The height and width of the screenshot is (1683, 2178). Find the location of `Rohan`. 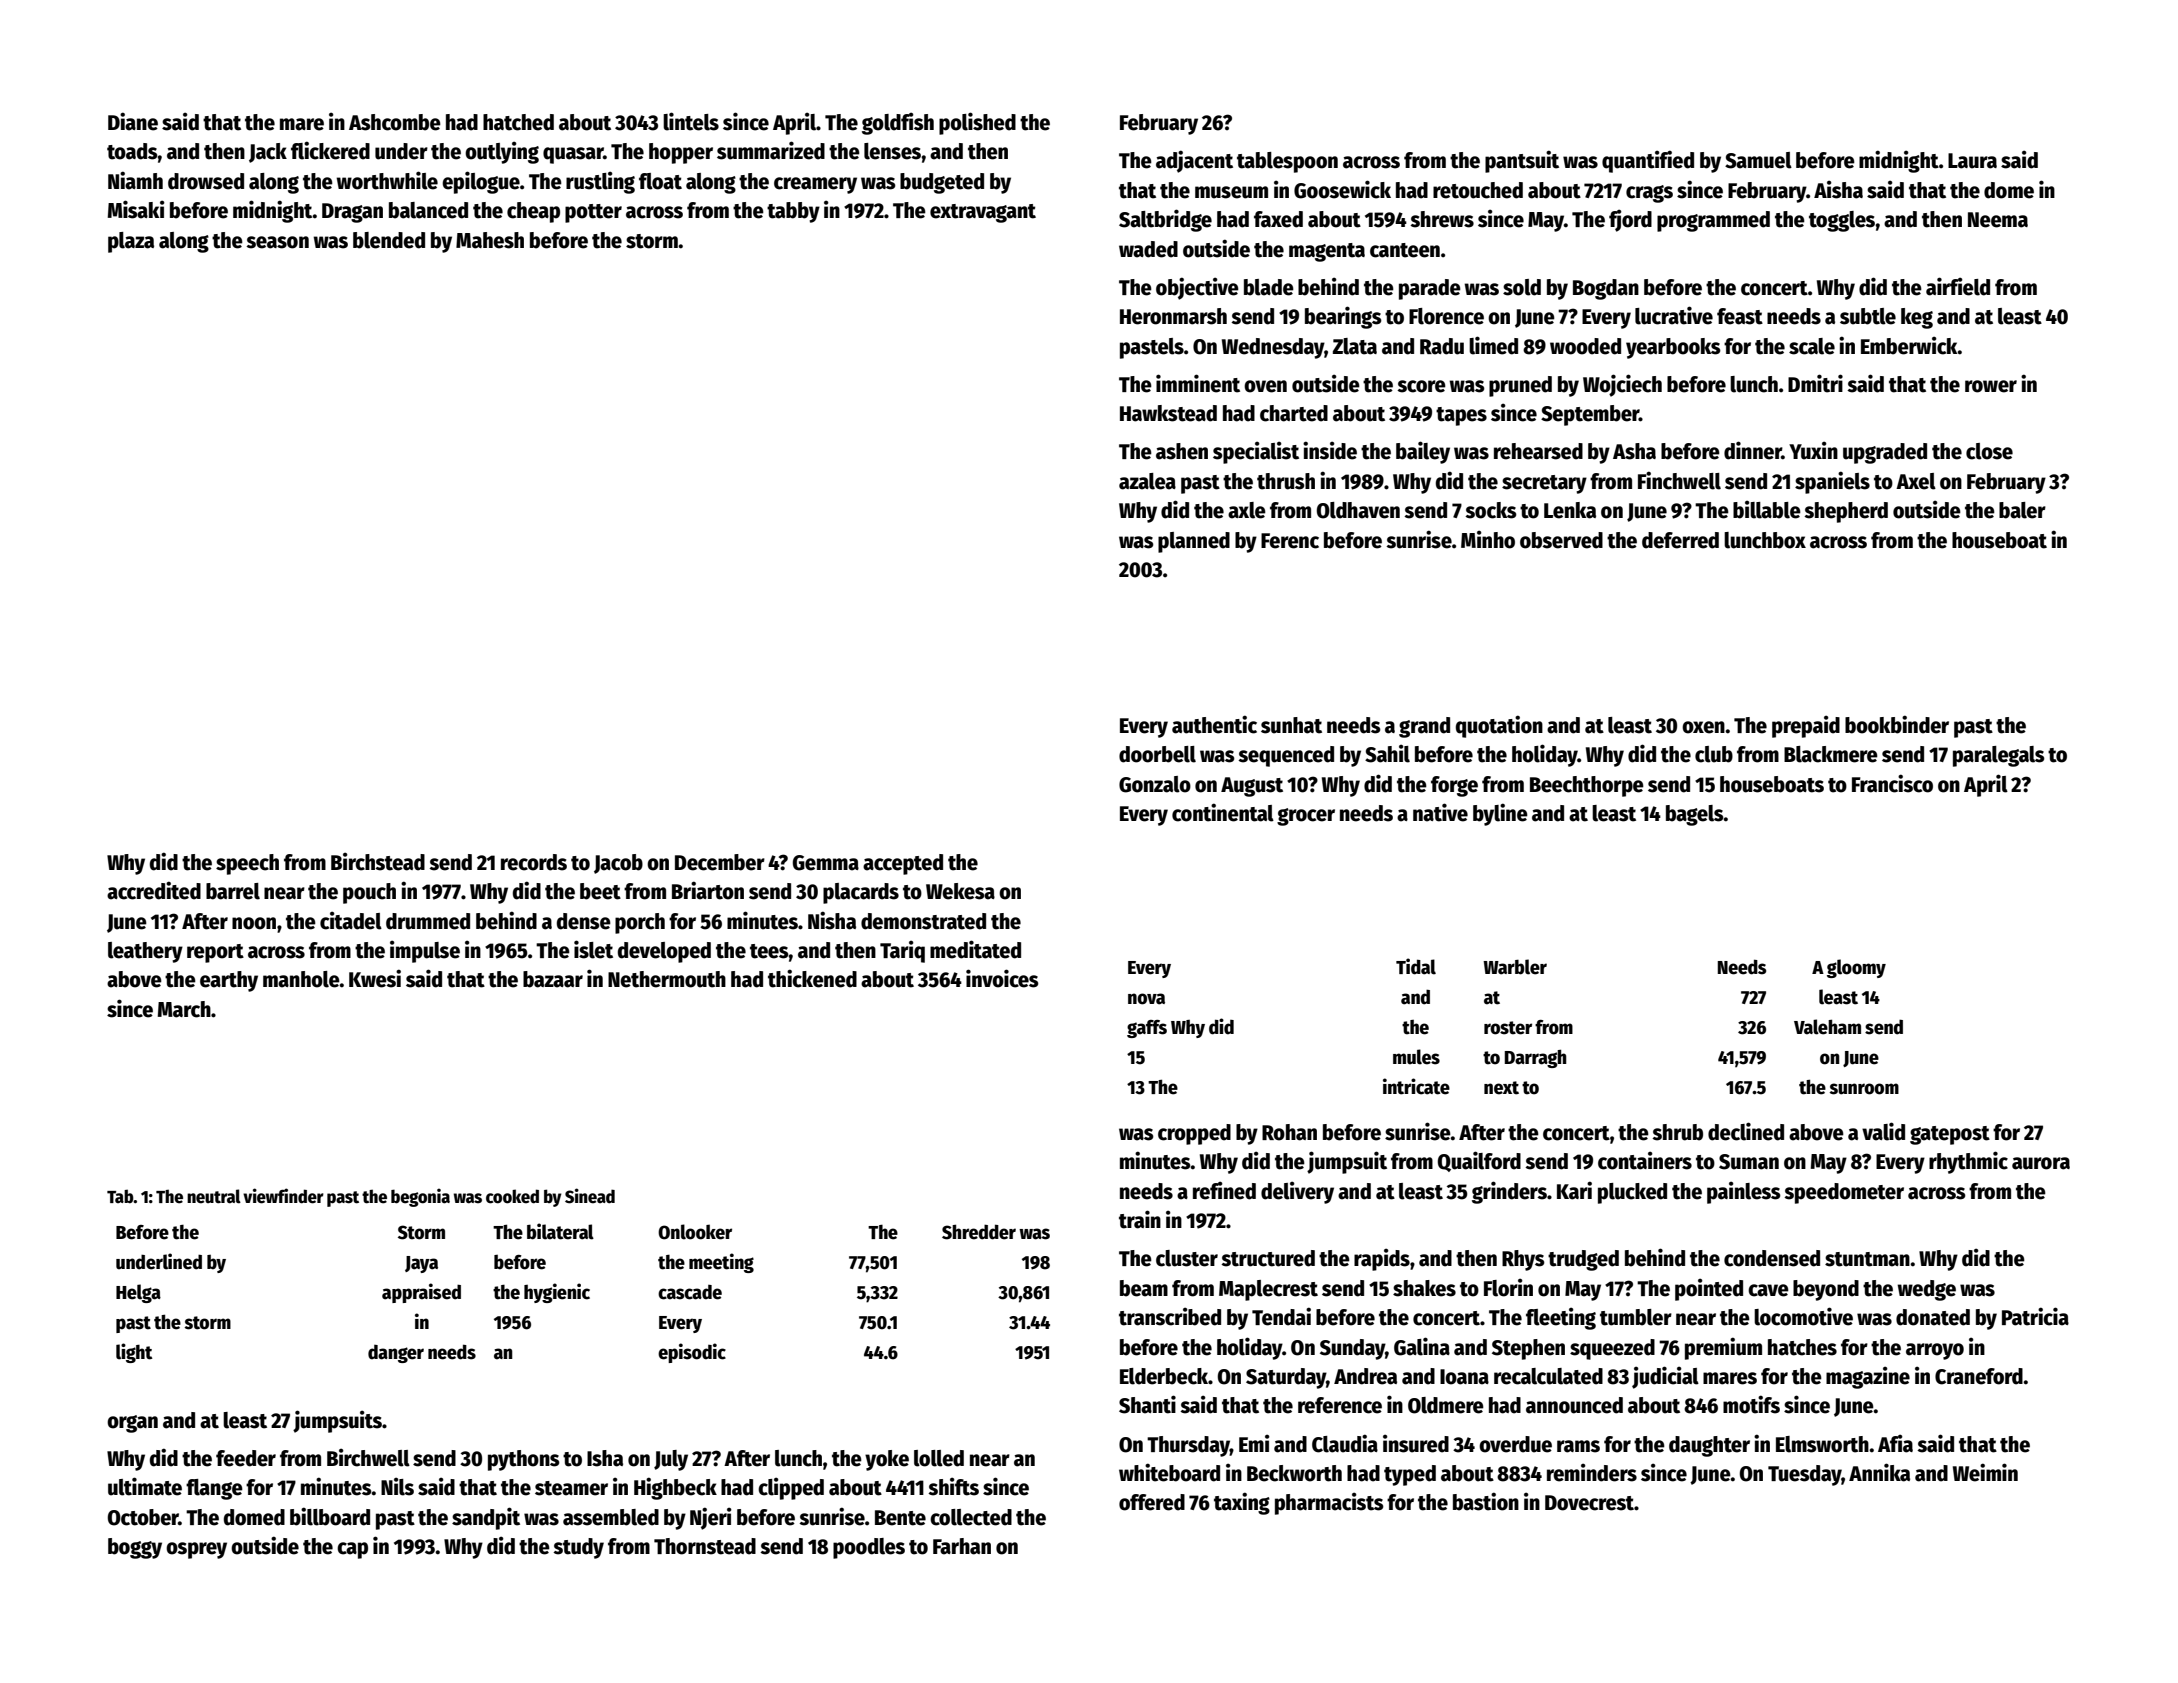

Rohan is located at coordinates (1289, 1132).
